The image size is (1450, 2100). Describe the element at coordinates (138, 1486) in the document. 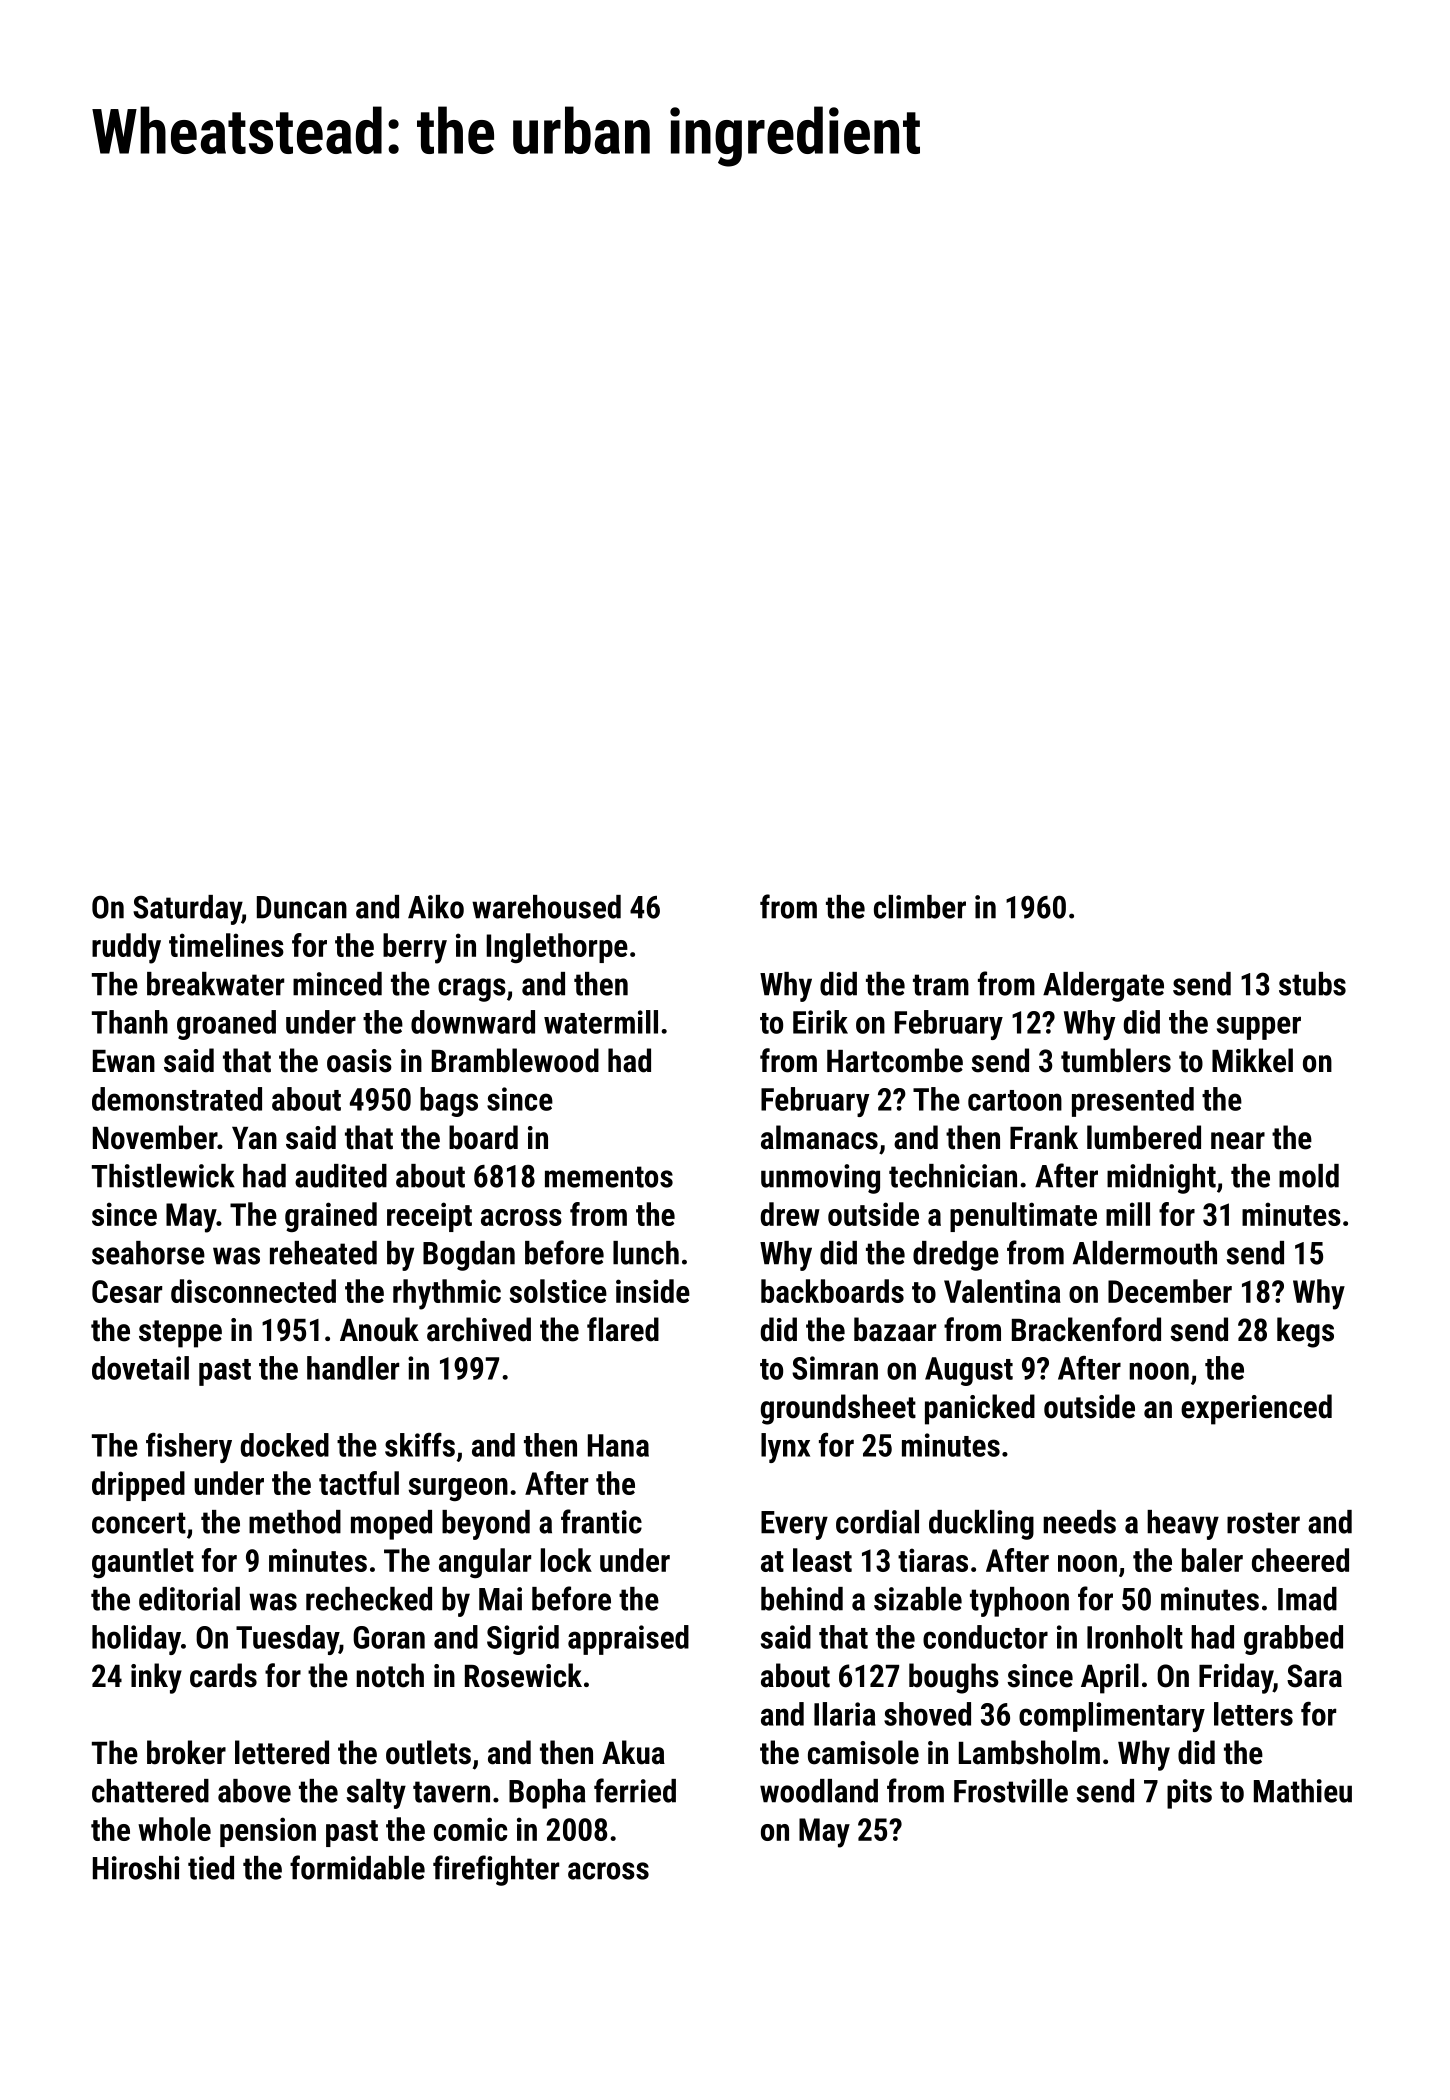

I see `dripped` at that location.
